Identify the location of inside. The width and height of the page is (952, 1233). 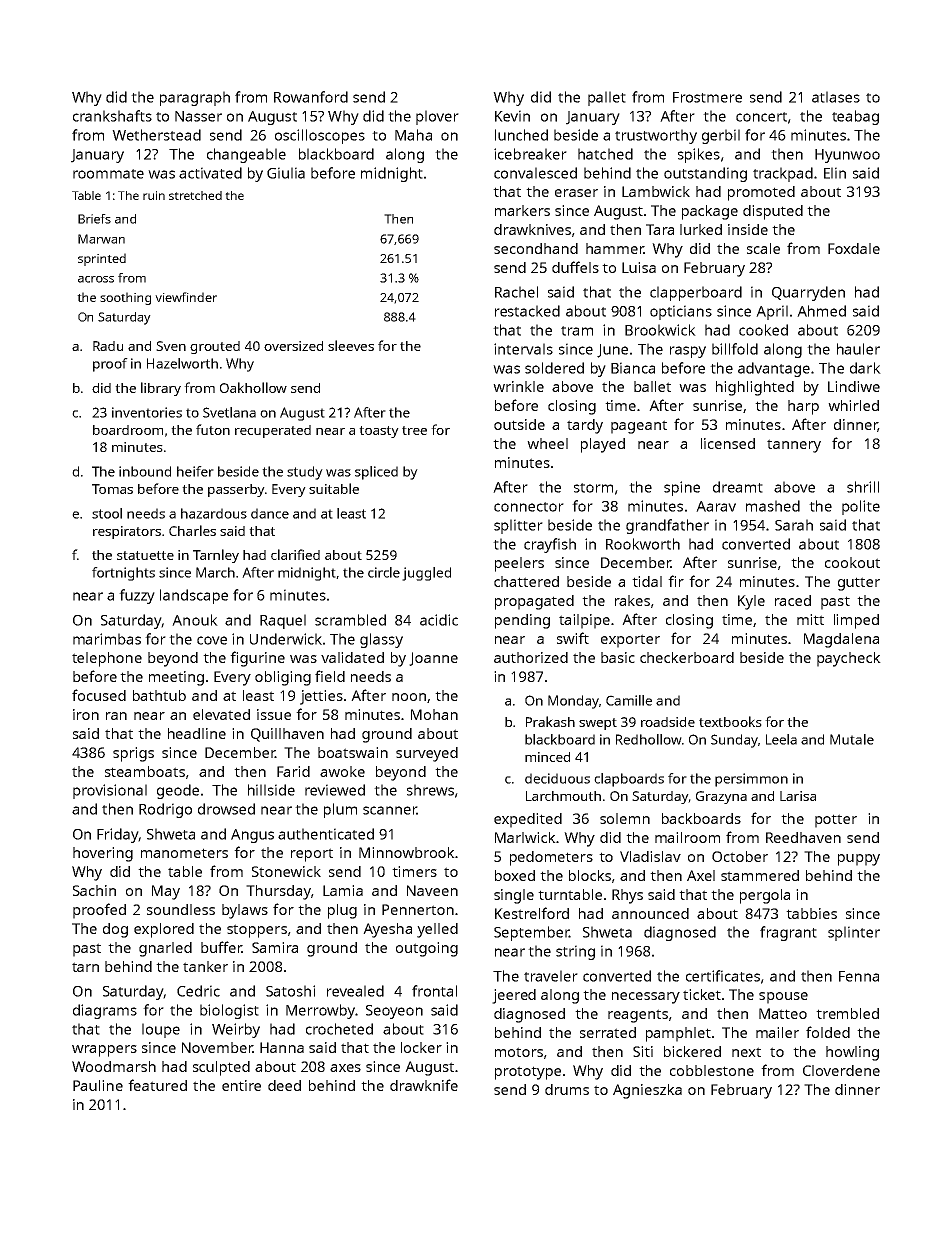
(748, 229).
